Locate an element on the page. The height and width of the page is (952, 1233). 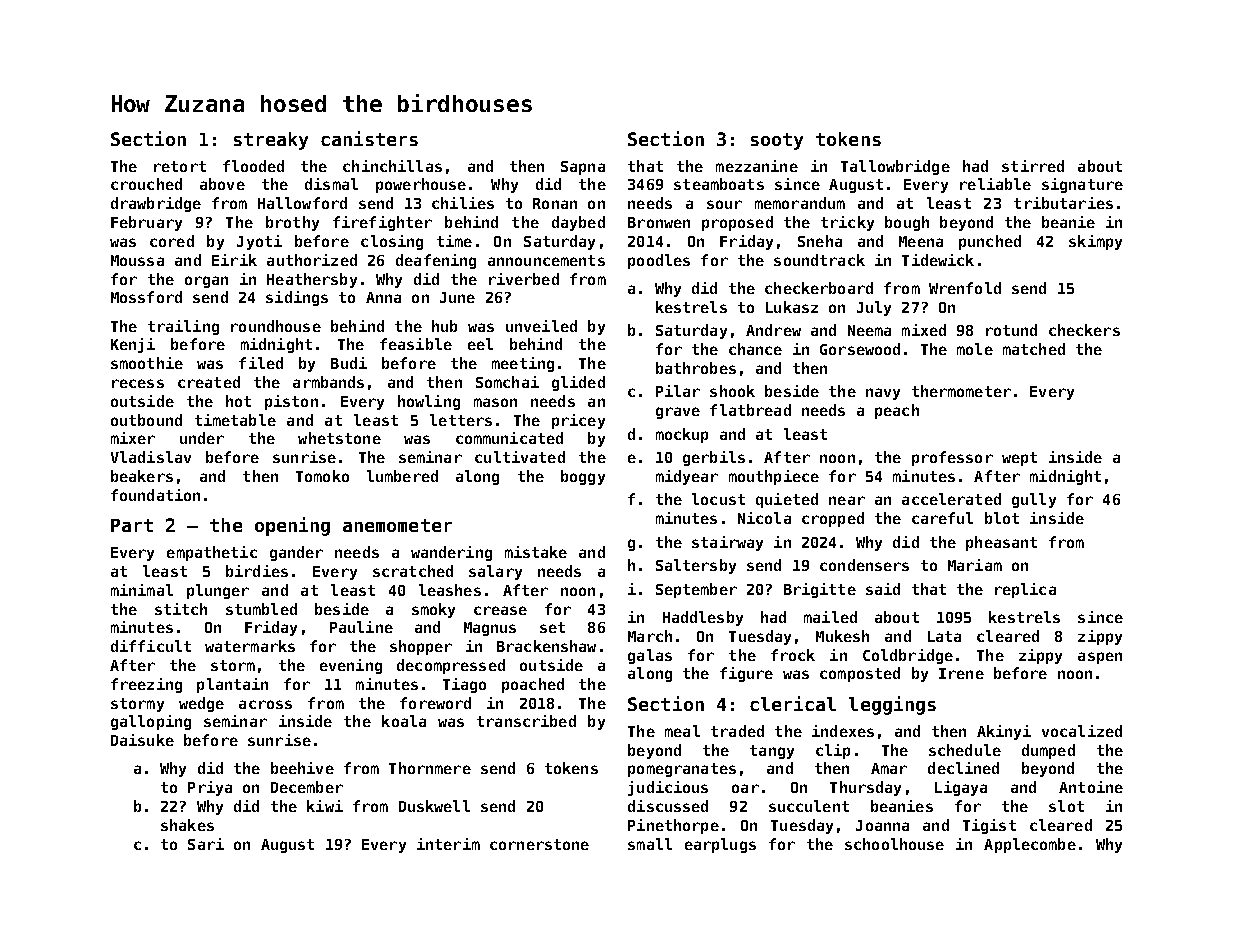
Sari is located at coordinates (206, 844).
